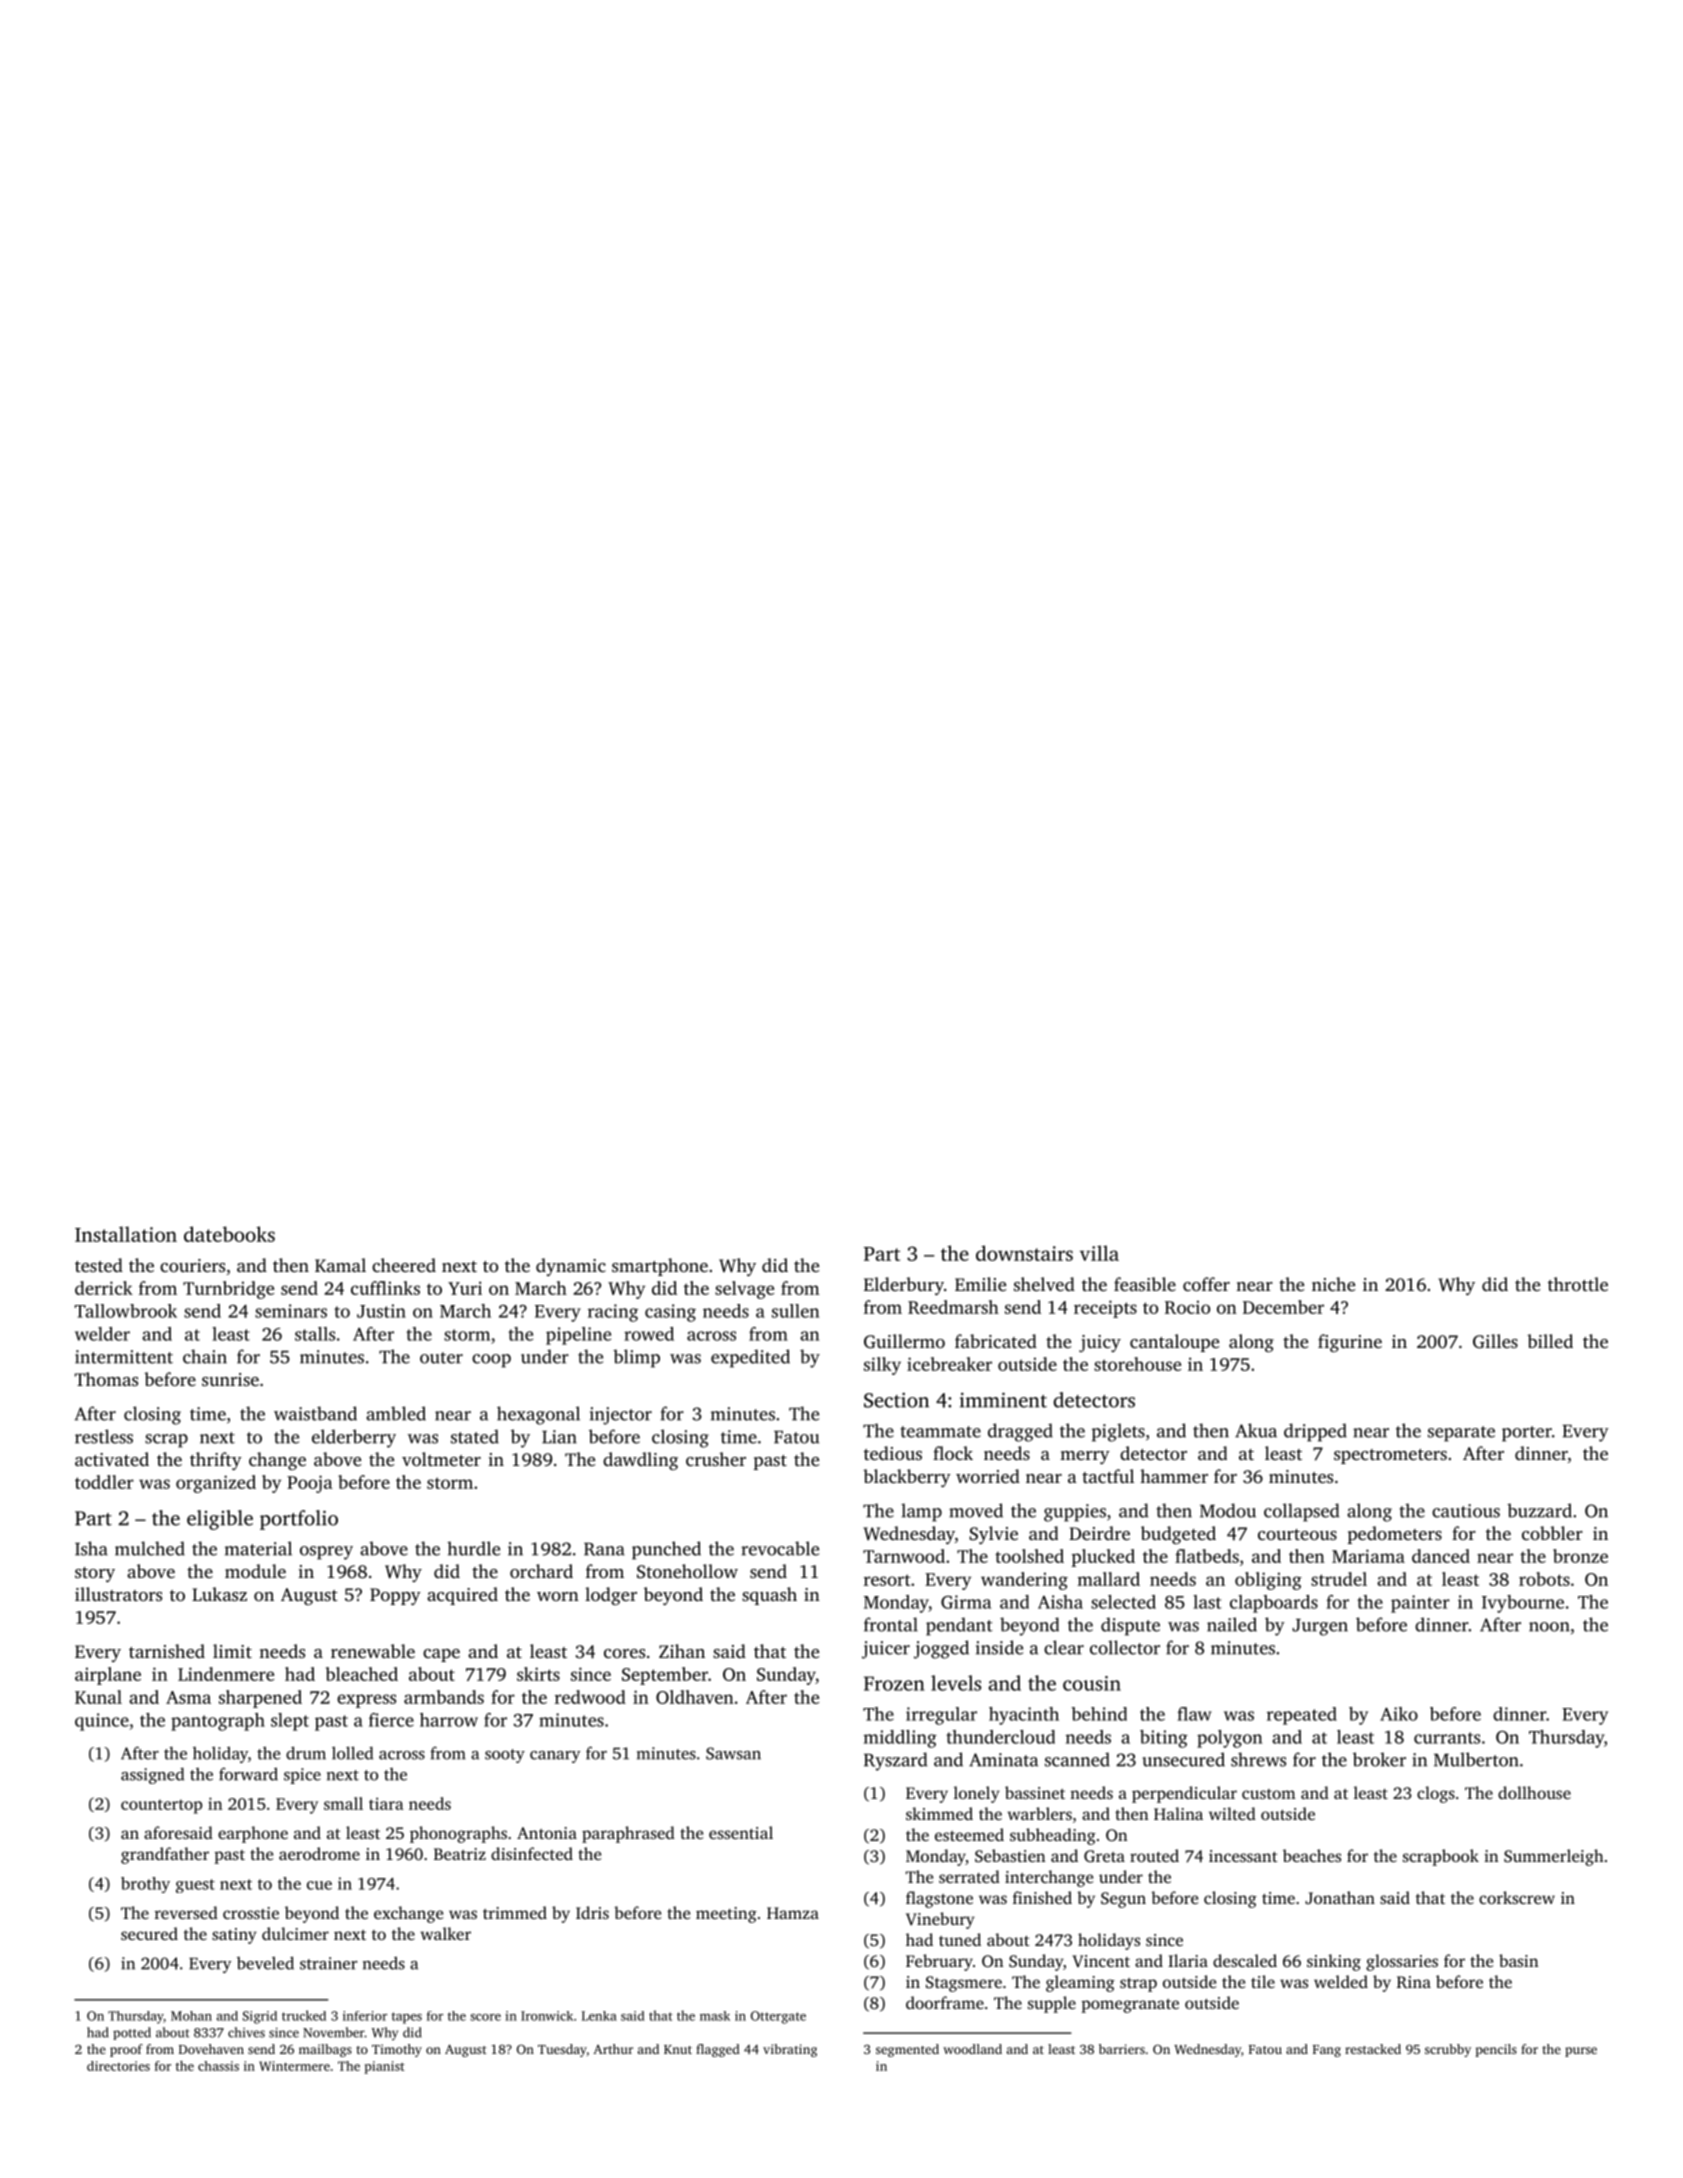 This page has height=2178, width=1683. What do you see at coordinates (893, 1453) in the page?
I see `tedious` at bounding box center [893, 1453].
